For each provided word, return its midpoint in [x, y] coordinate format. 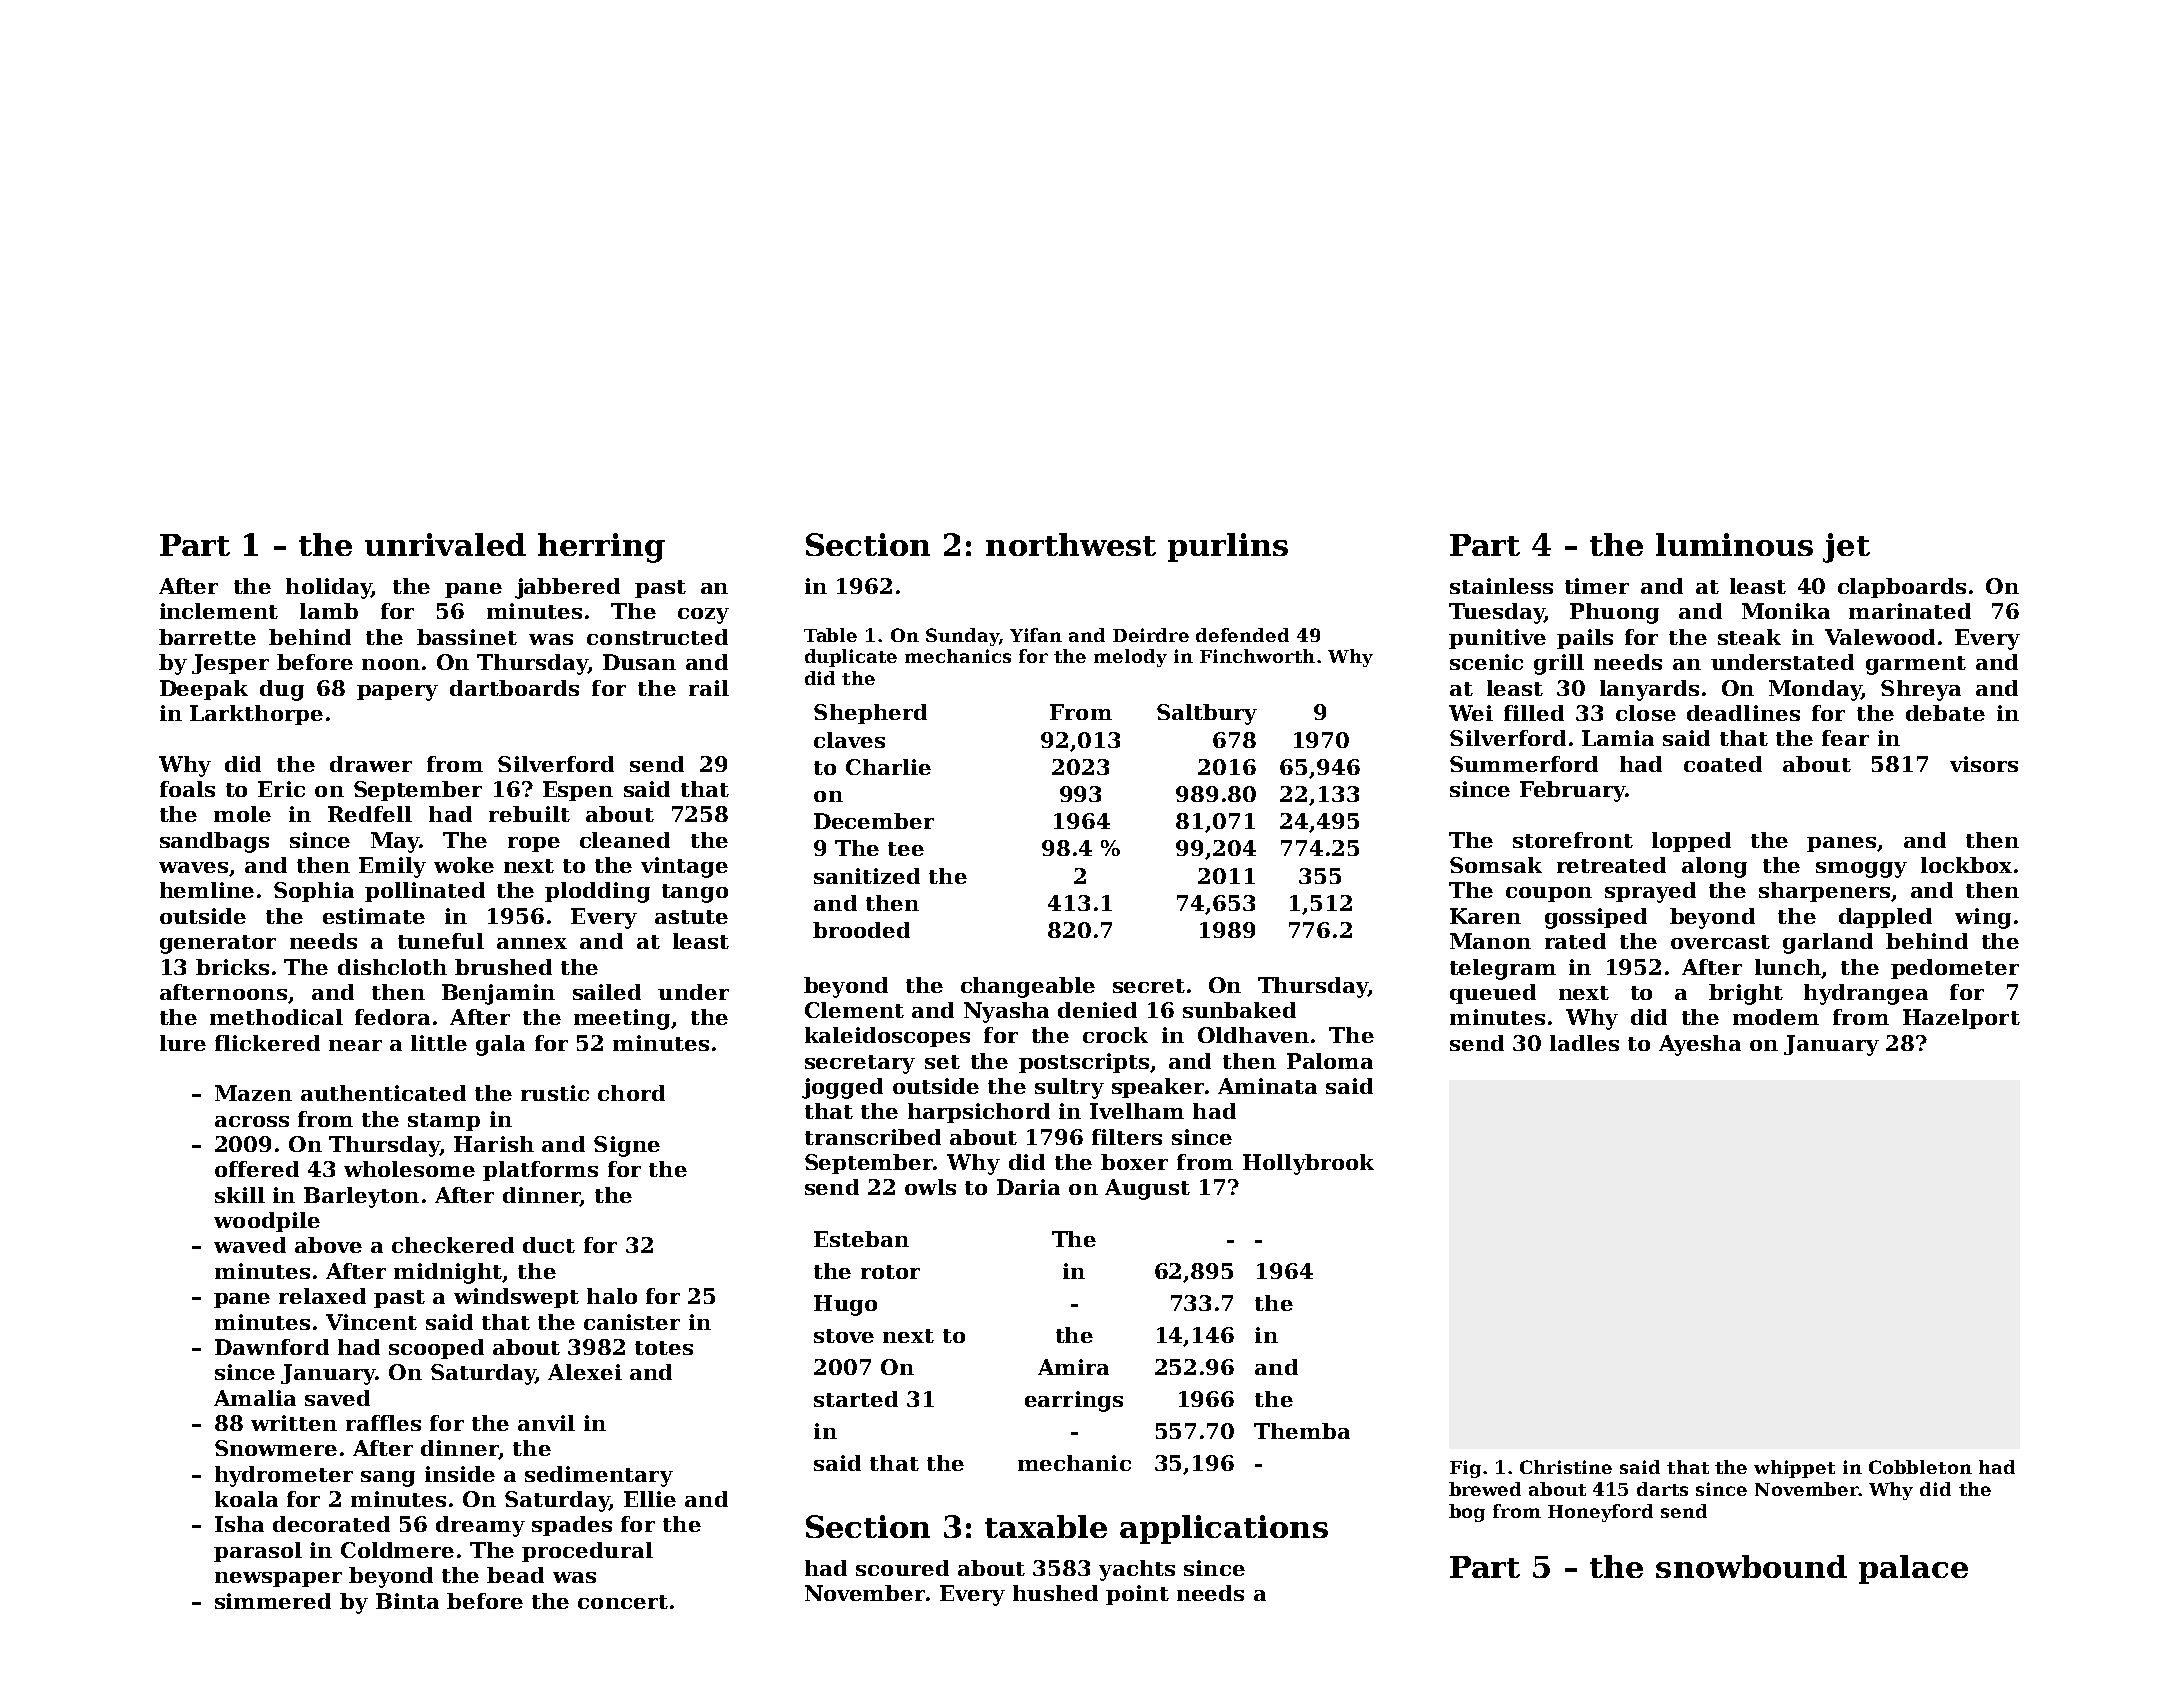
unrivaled [445, 544]
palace [1913, 1569]
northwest [1071, 544]
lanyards [1649, 690]
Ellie [650, 1499]
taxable [1046, 1526]
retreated [1611, 865]
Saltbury [1207, 714]
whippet [1794, 1469]
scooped [436, 1349]
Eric [281, 789]
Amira [1073, 1367]
